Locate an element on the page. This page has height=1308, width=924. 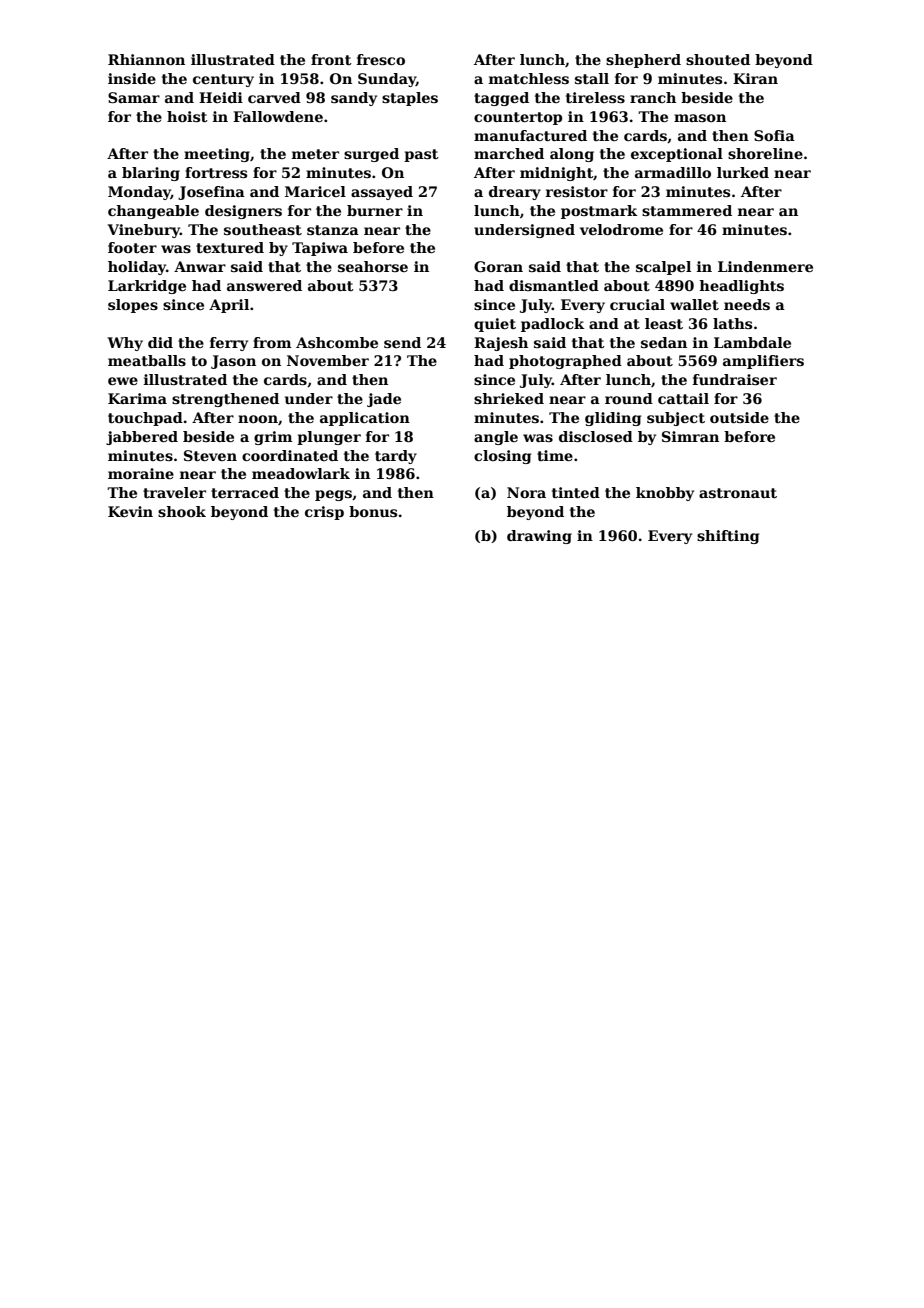
countertop is located at coordinates (518, 118).
